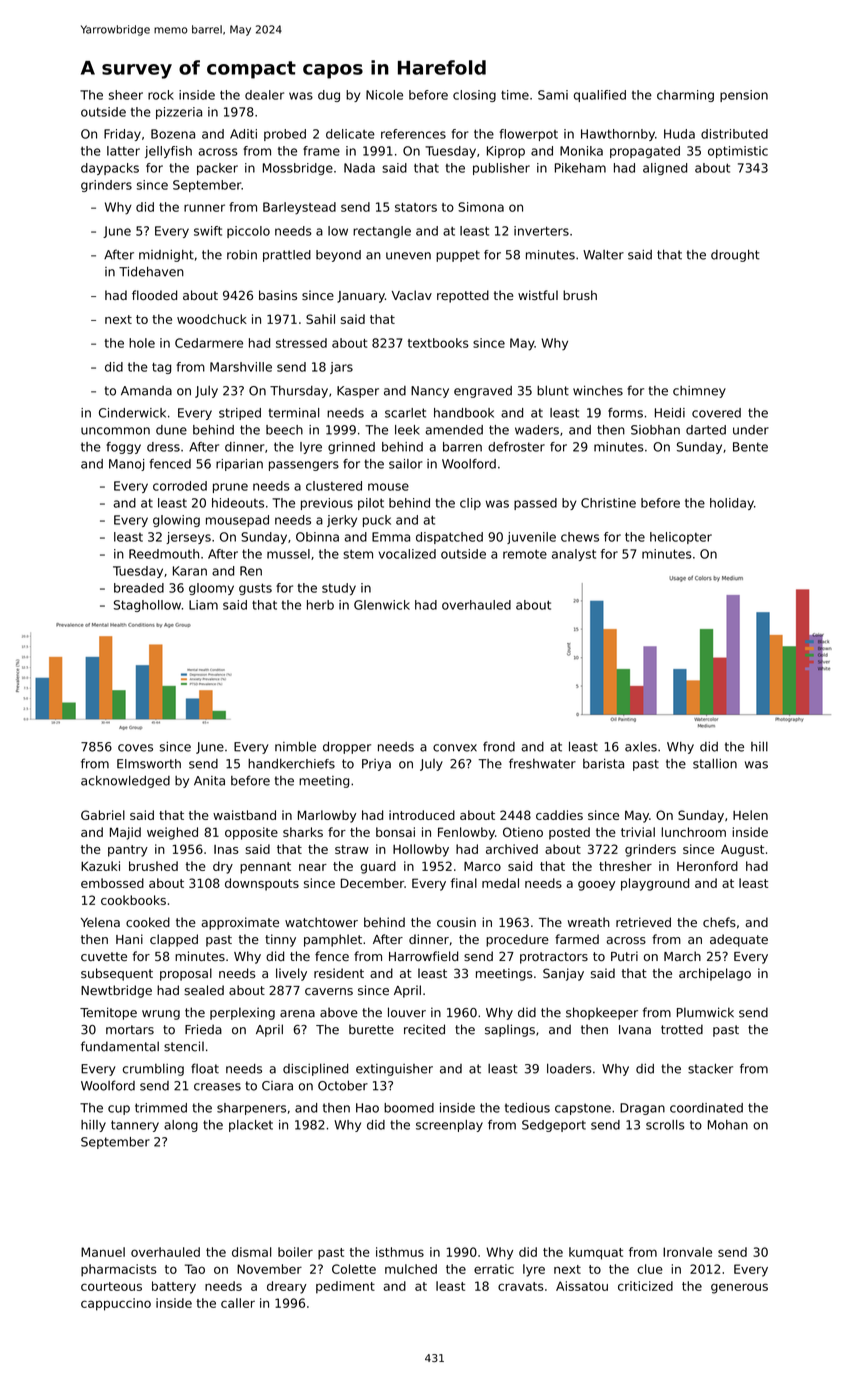 The height and width of the document is (1400, 849). I want to click on charming, so click(685, 96).
